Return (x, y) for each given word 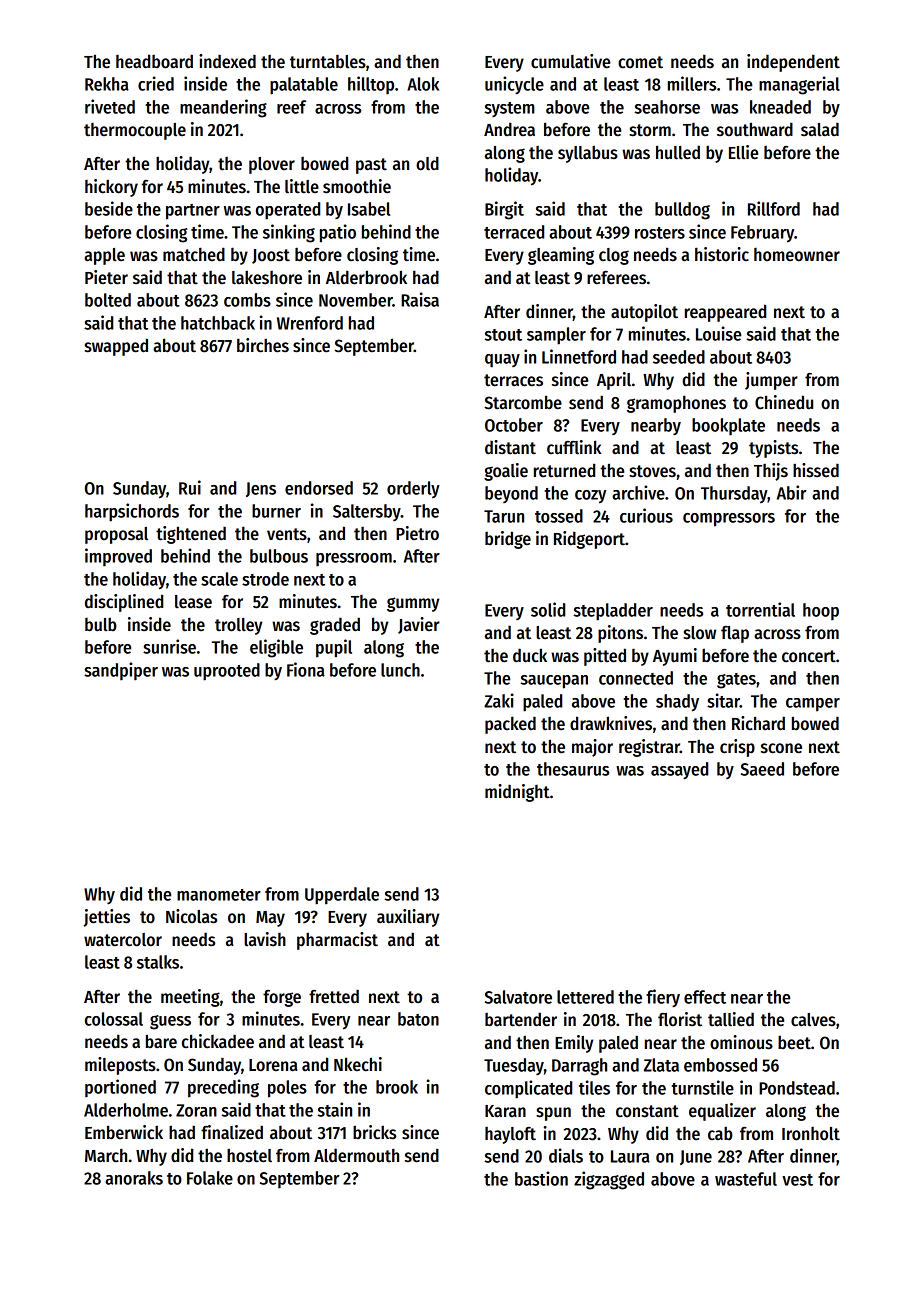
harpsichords (132, 512)
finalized (232, 1132)
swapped (116, 347)
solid (548, 609)
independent (793, 63)
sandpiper (121, 671)
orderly (413, 489)
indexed (227, 61)
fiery (663, 998)
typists (773, 449)
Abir (791, 492)
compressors (729, 520)
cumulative (570, 61)
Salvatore (518, 997)
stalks (158, 962)
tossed (559, 516)
